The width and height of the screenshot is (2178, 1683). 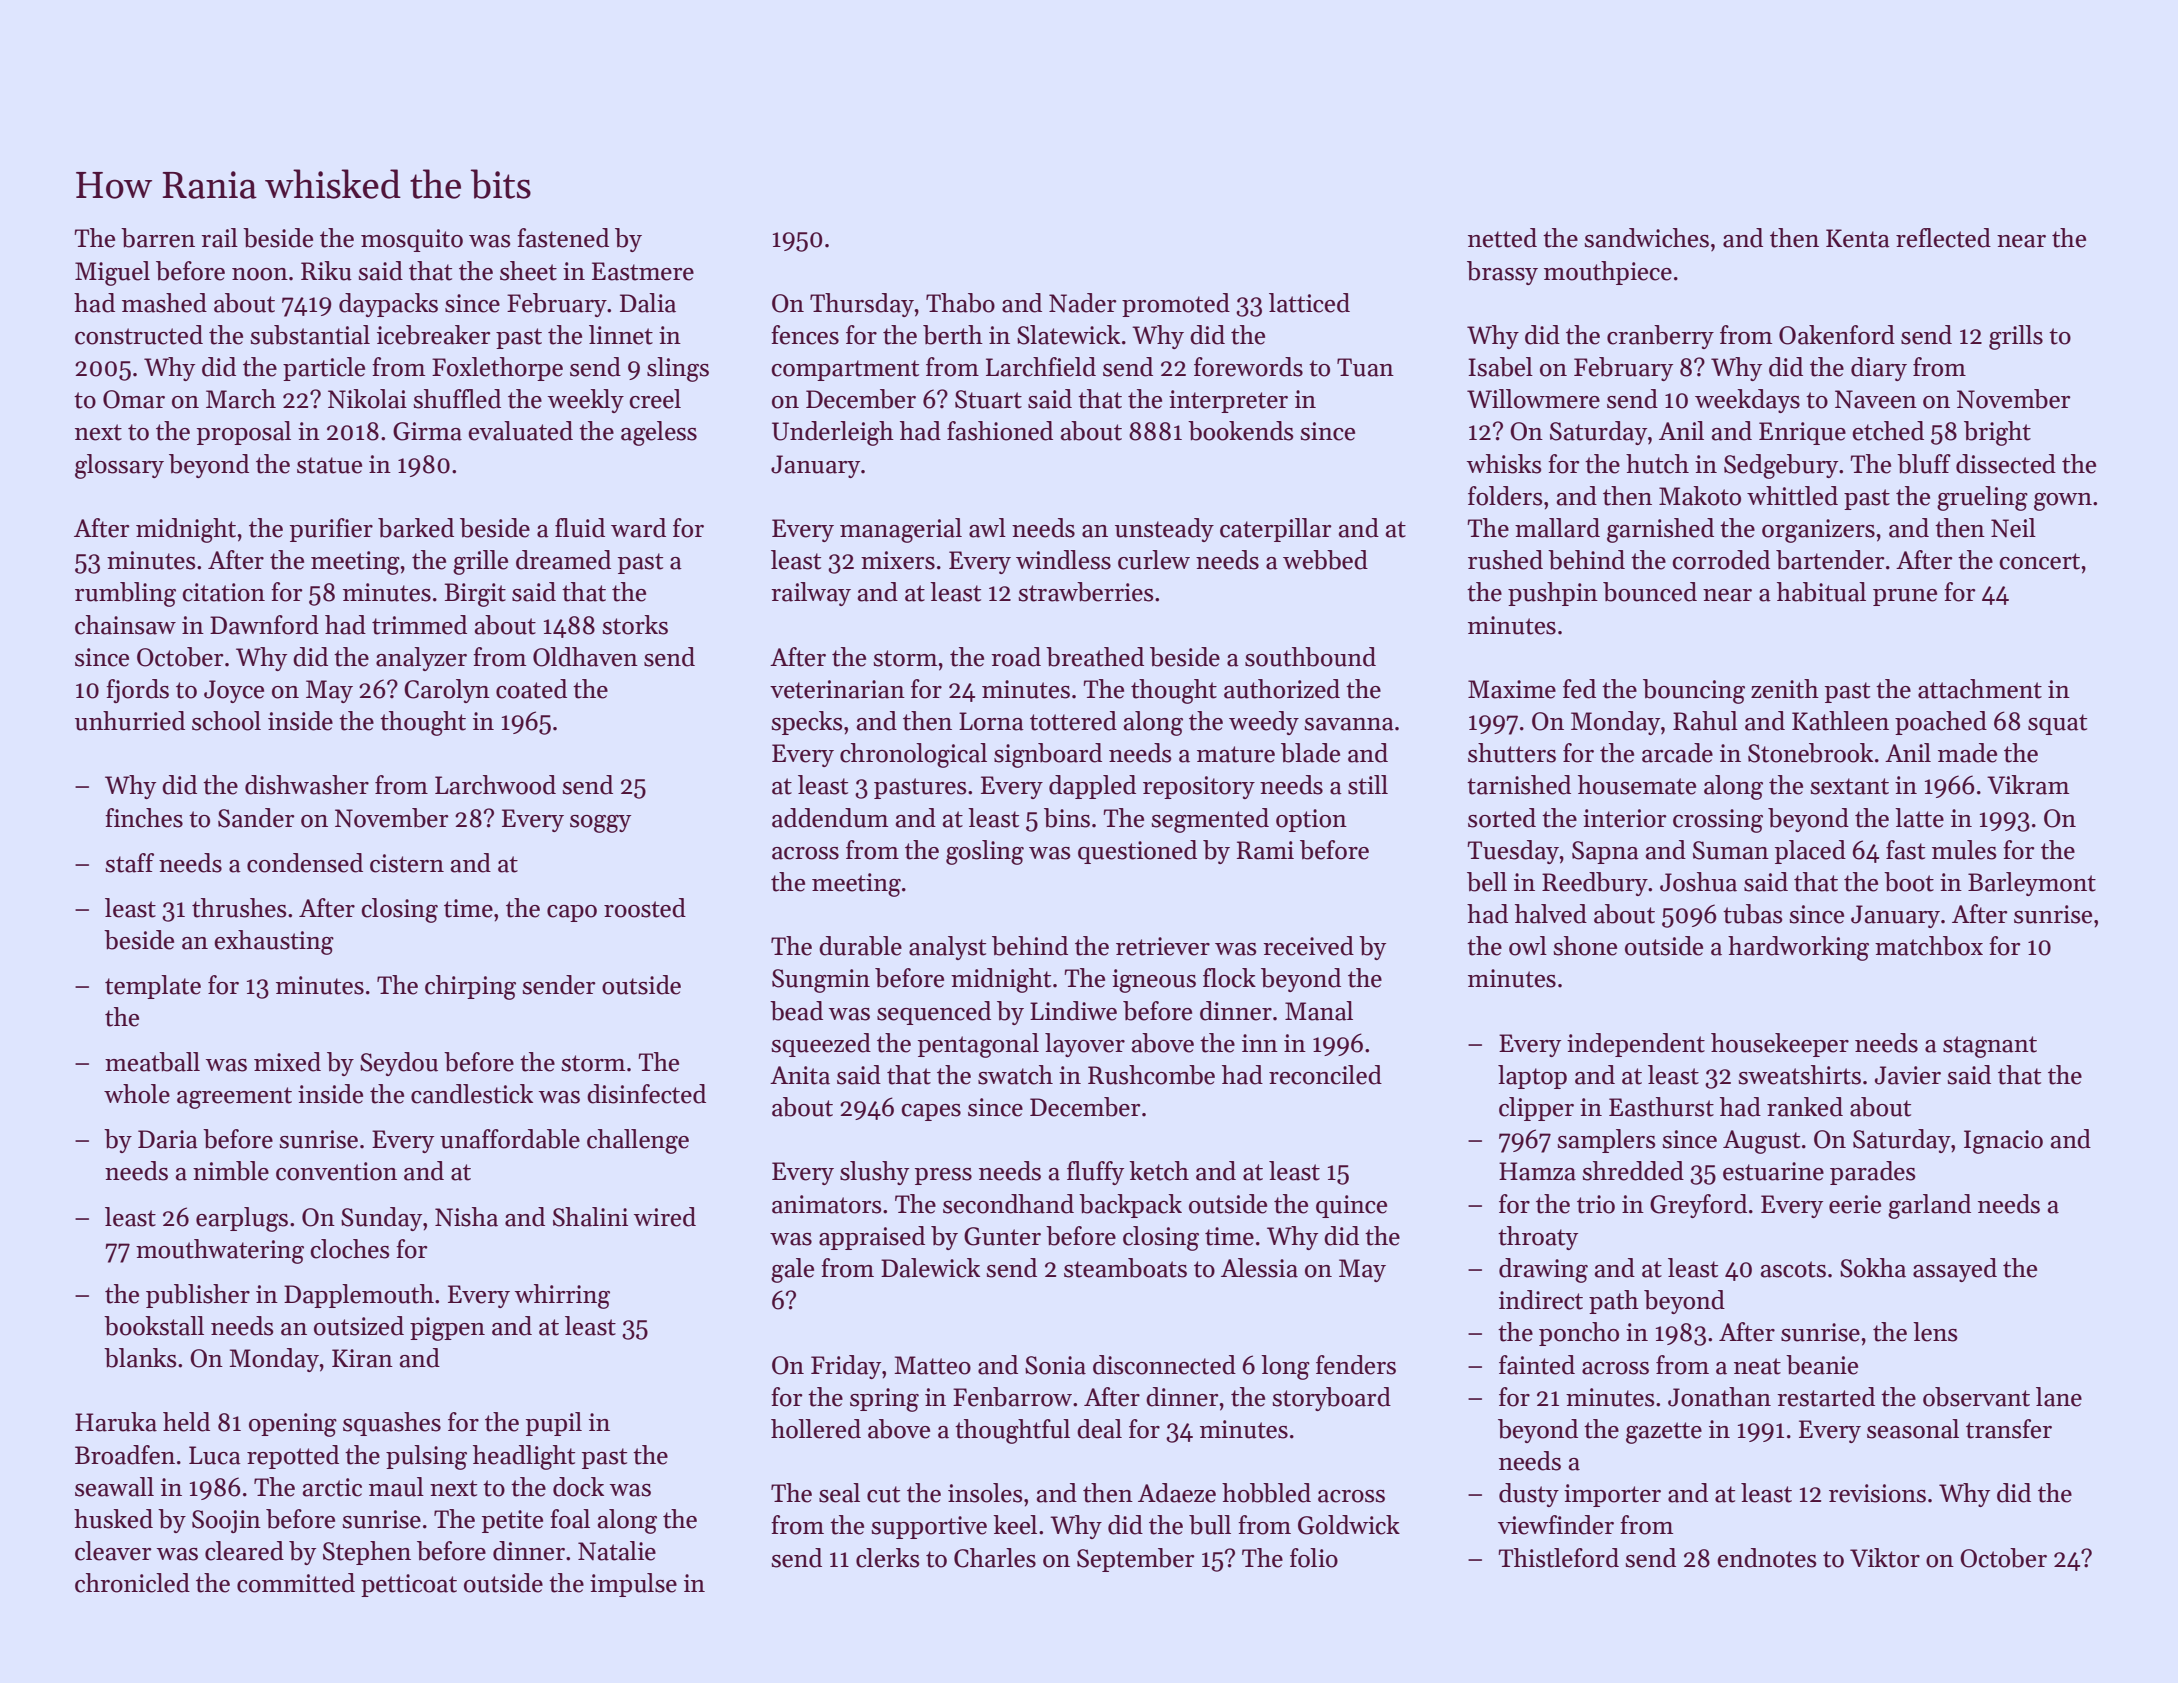 I want to click on folio, so click(x=1314, y=1558).
